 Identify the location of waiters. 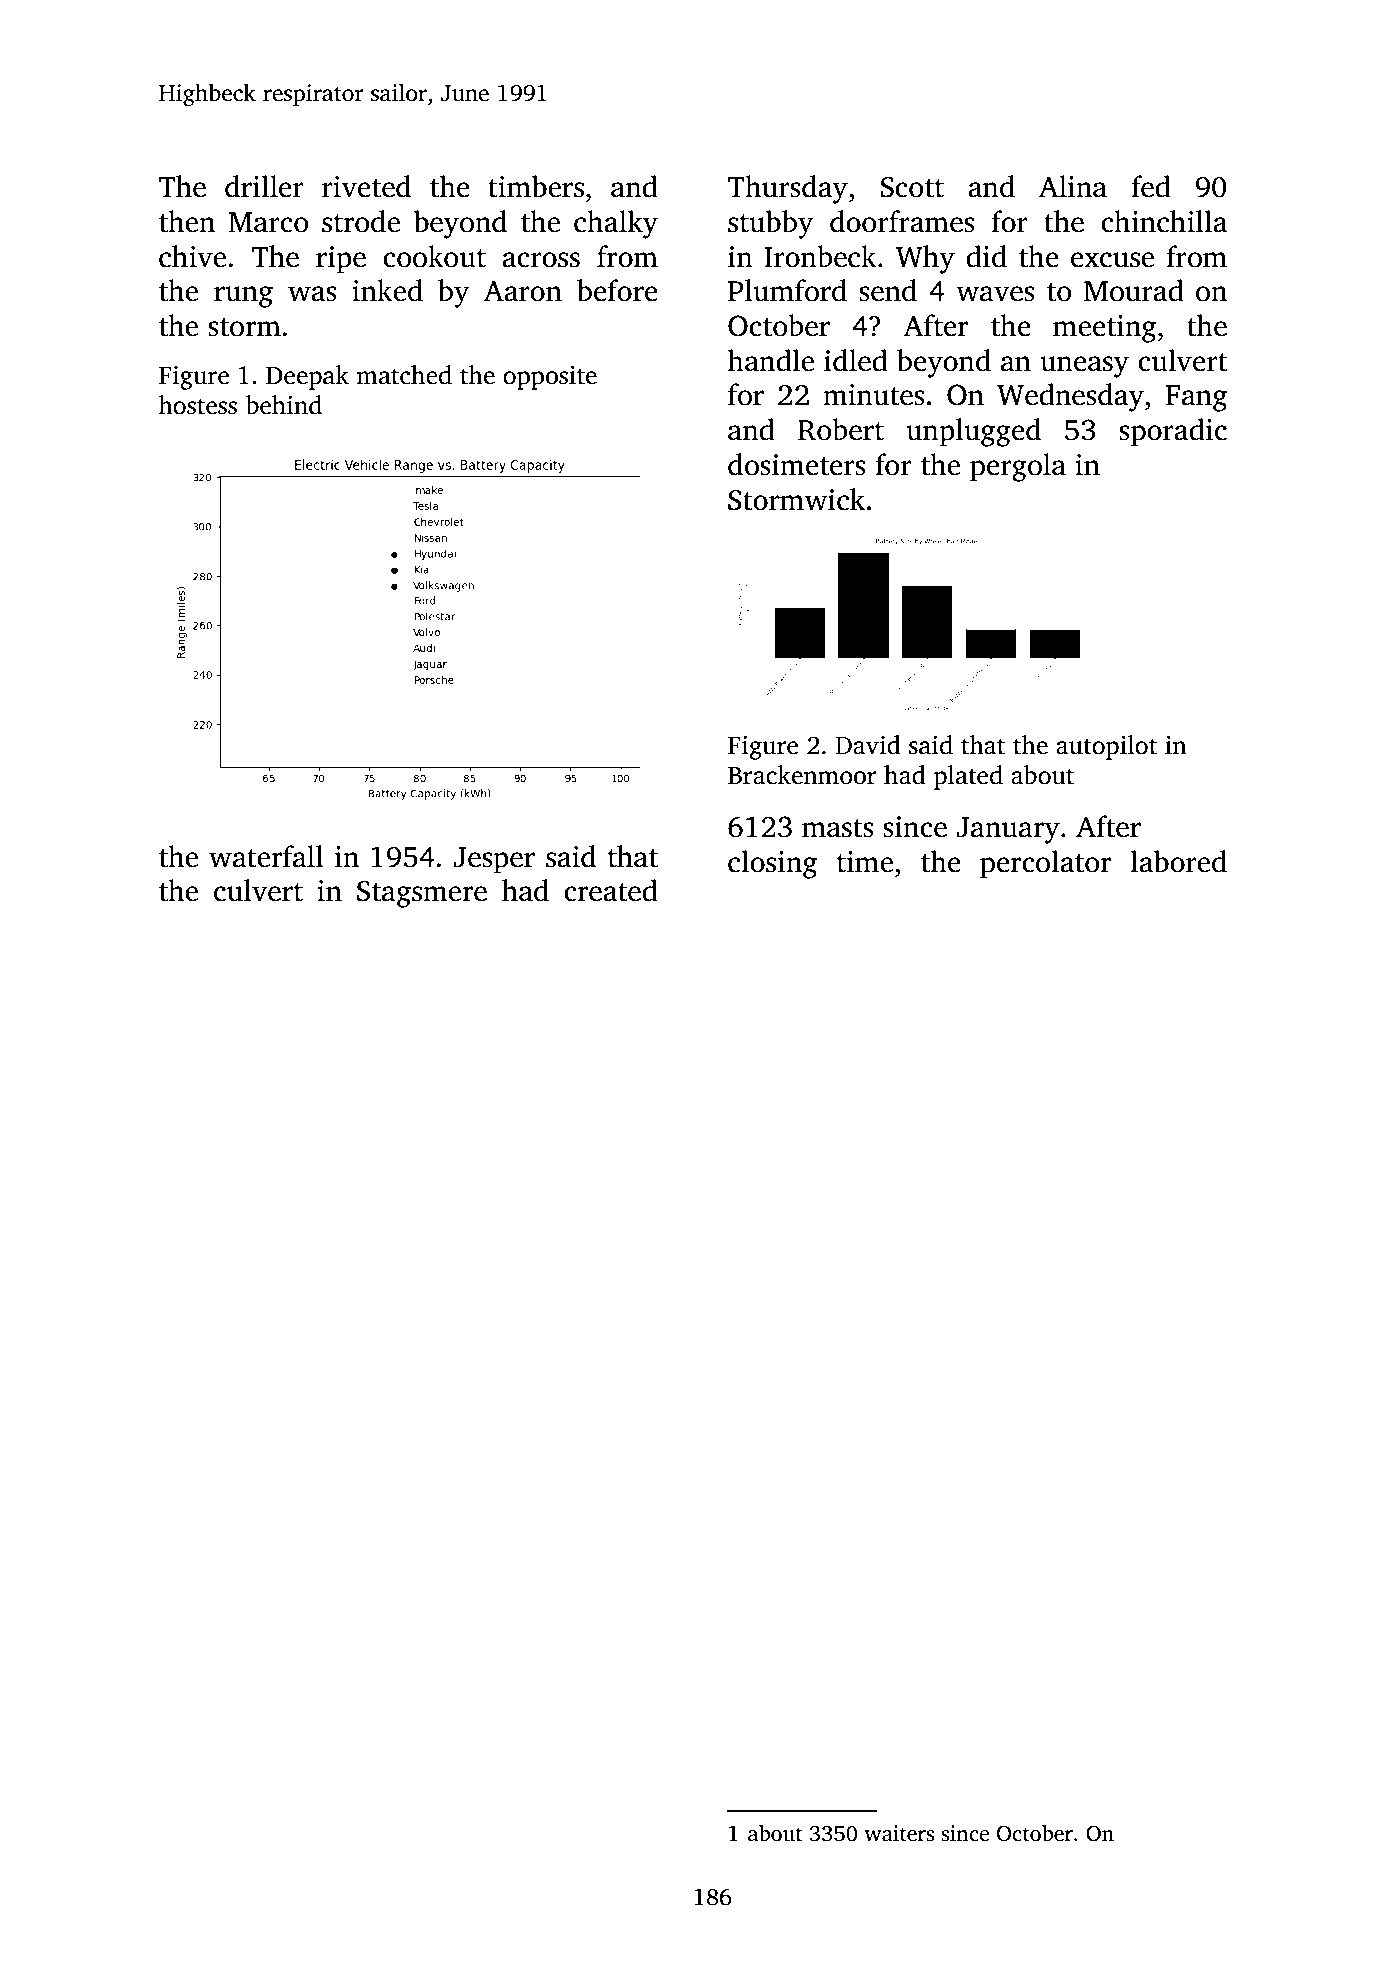
(899, 1833).
